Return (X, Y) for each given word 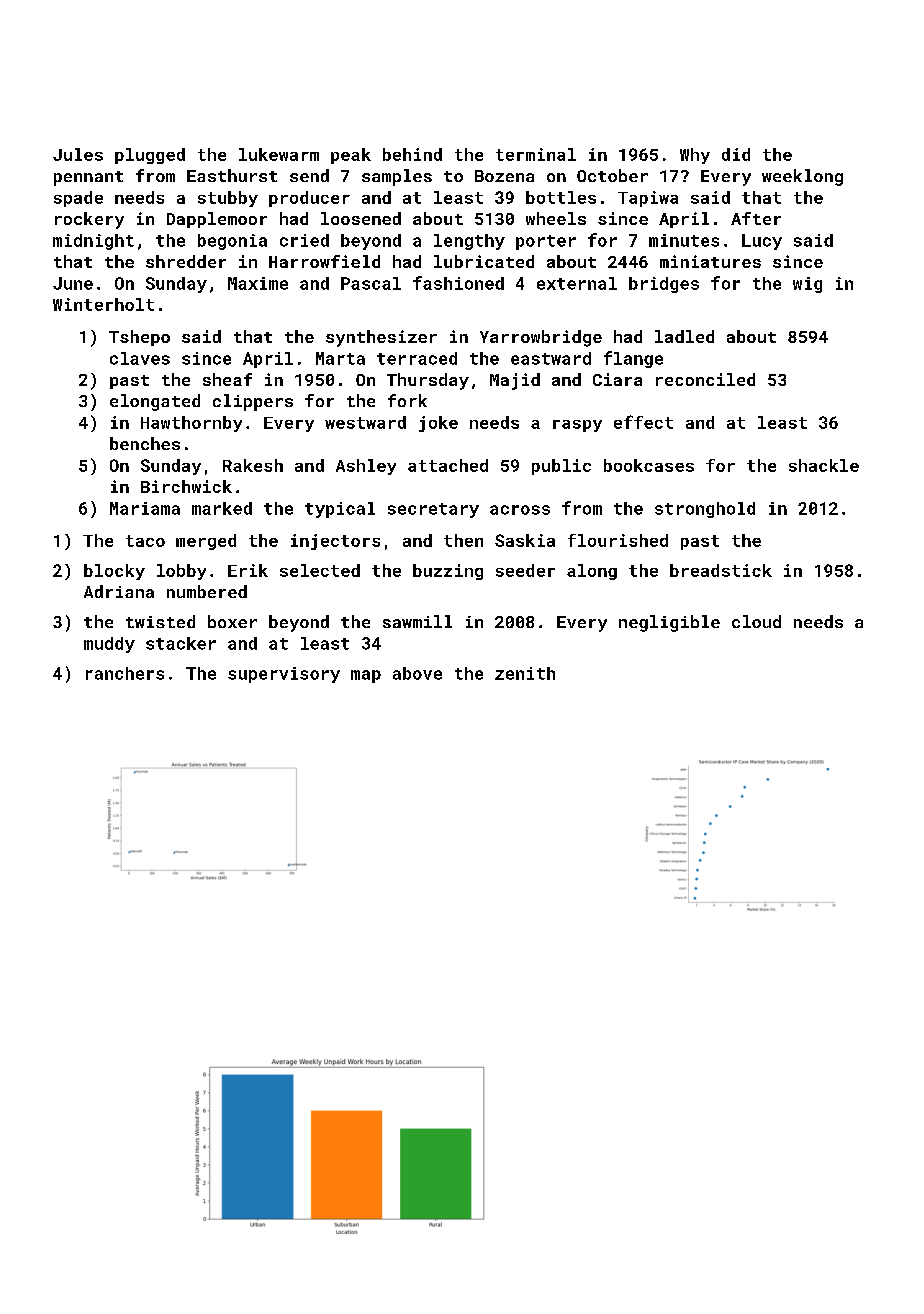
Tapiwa (648, 199)
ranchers (125, 673)
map (366, 676)
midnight (93, 242)
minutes (684, 240)
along (592, 572)
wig (807, 285)
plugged (150, 156)
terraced (417, 358)
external (577, 283)
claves (140, 358)
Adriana (119, 591)
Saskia (525, 540)
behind (412, 154)
